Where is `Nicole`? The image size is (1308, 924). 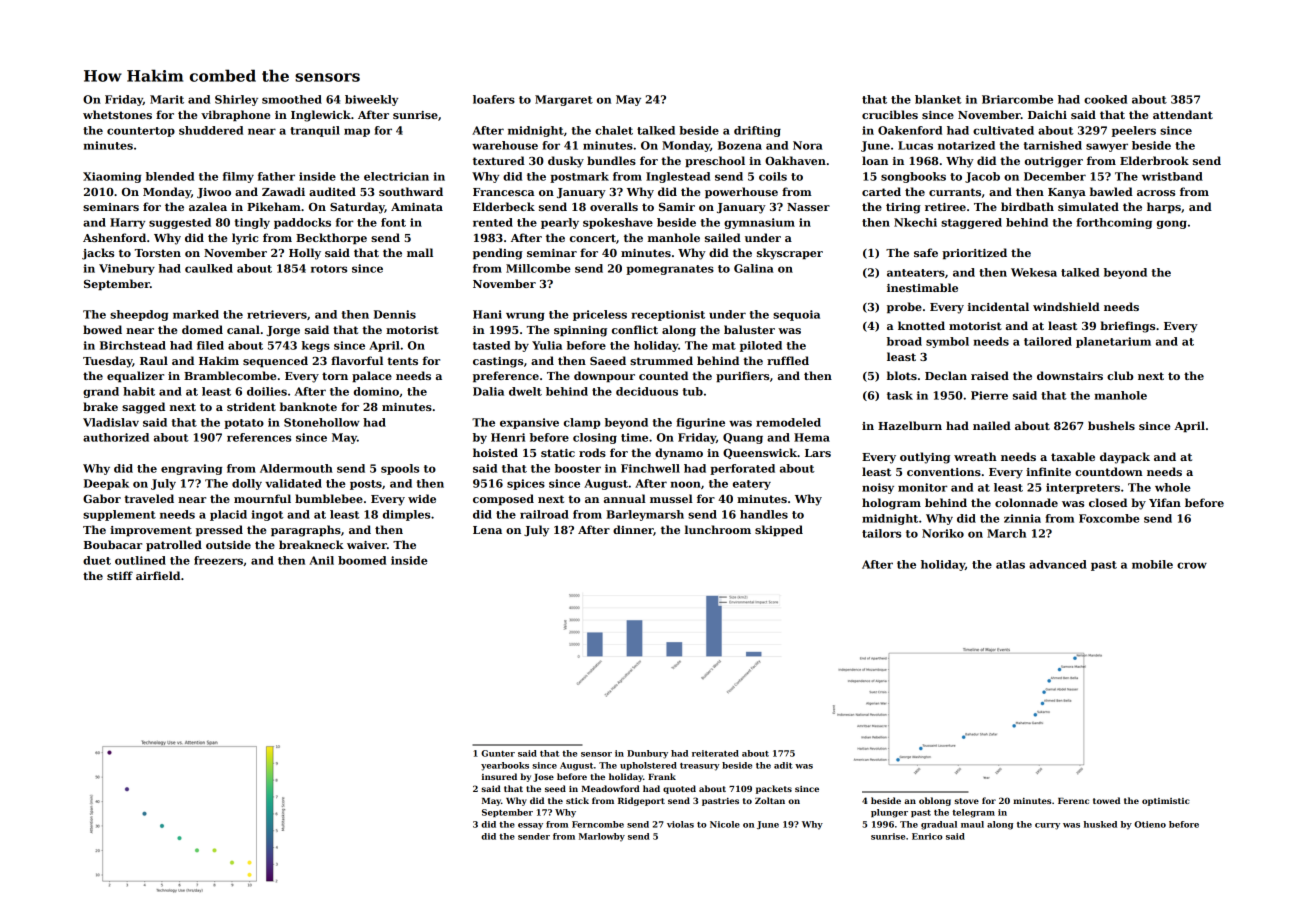 Nicole is located at coordinates (725, 824).
